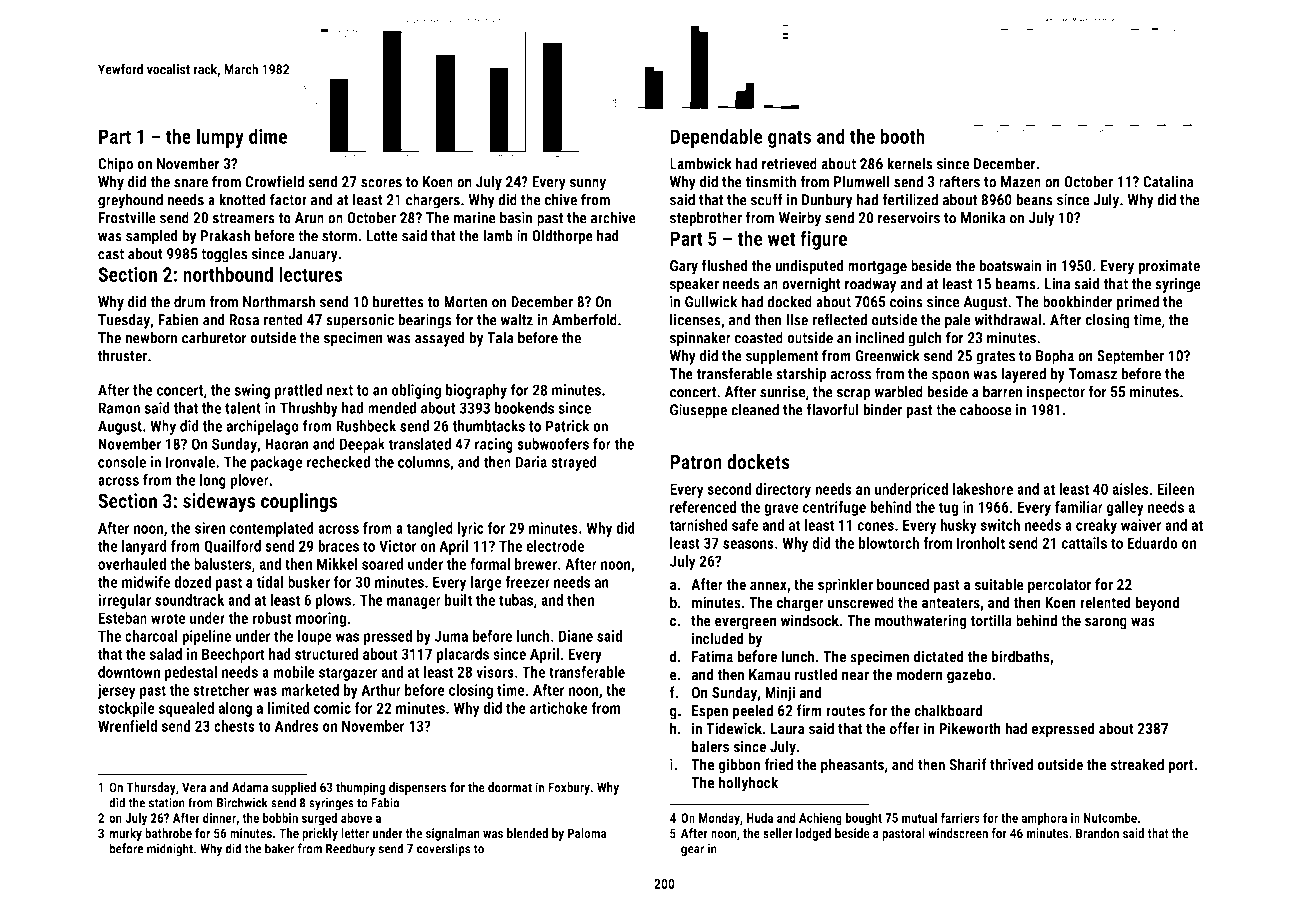 The width and height of the page is (1308, 924). I want to click on newborn, so click(151, 337).
